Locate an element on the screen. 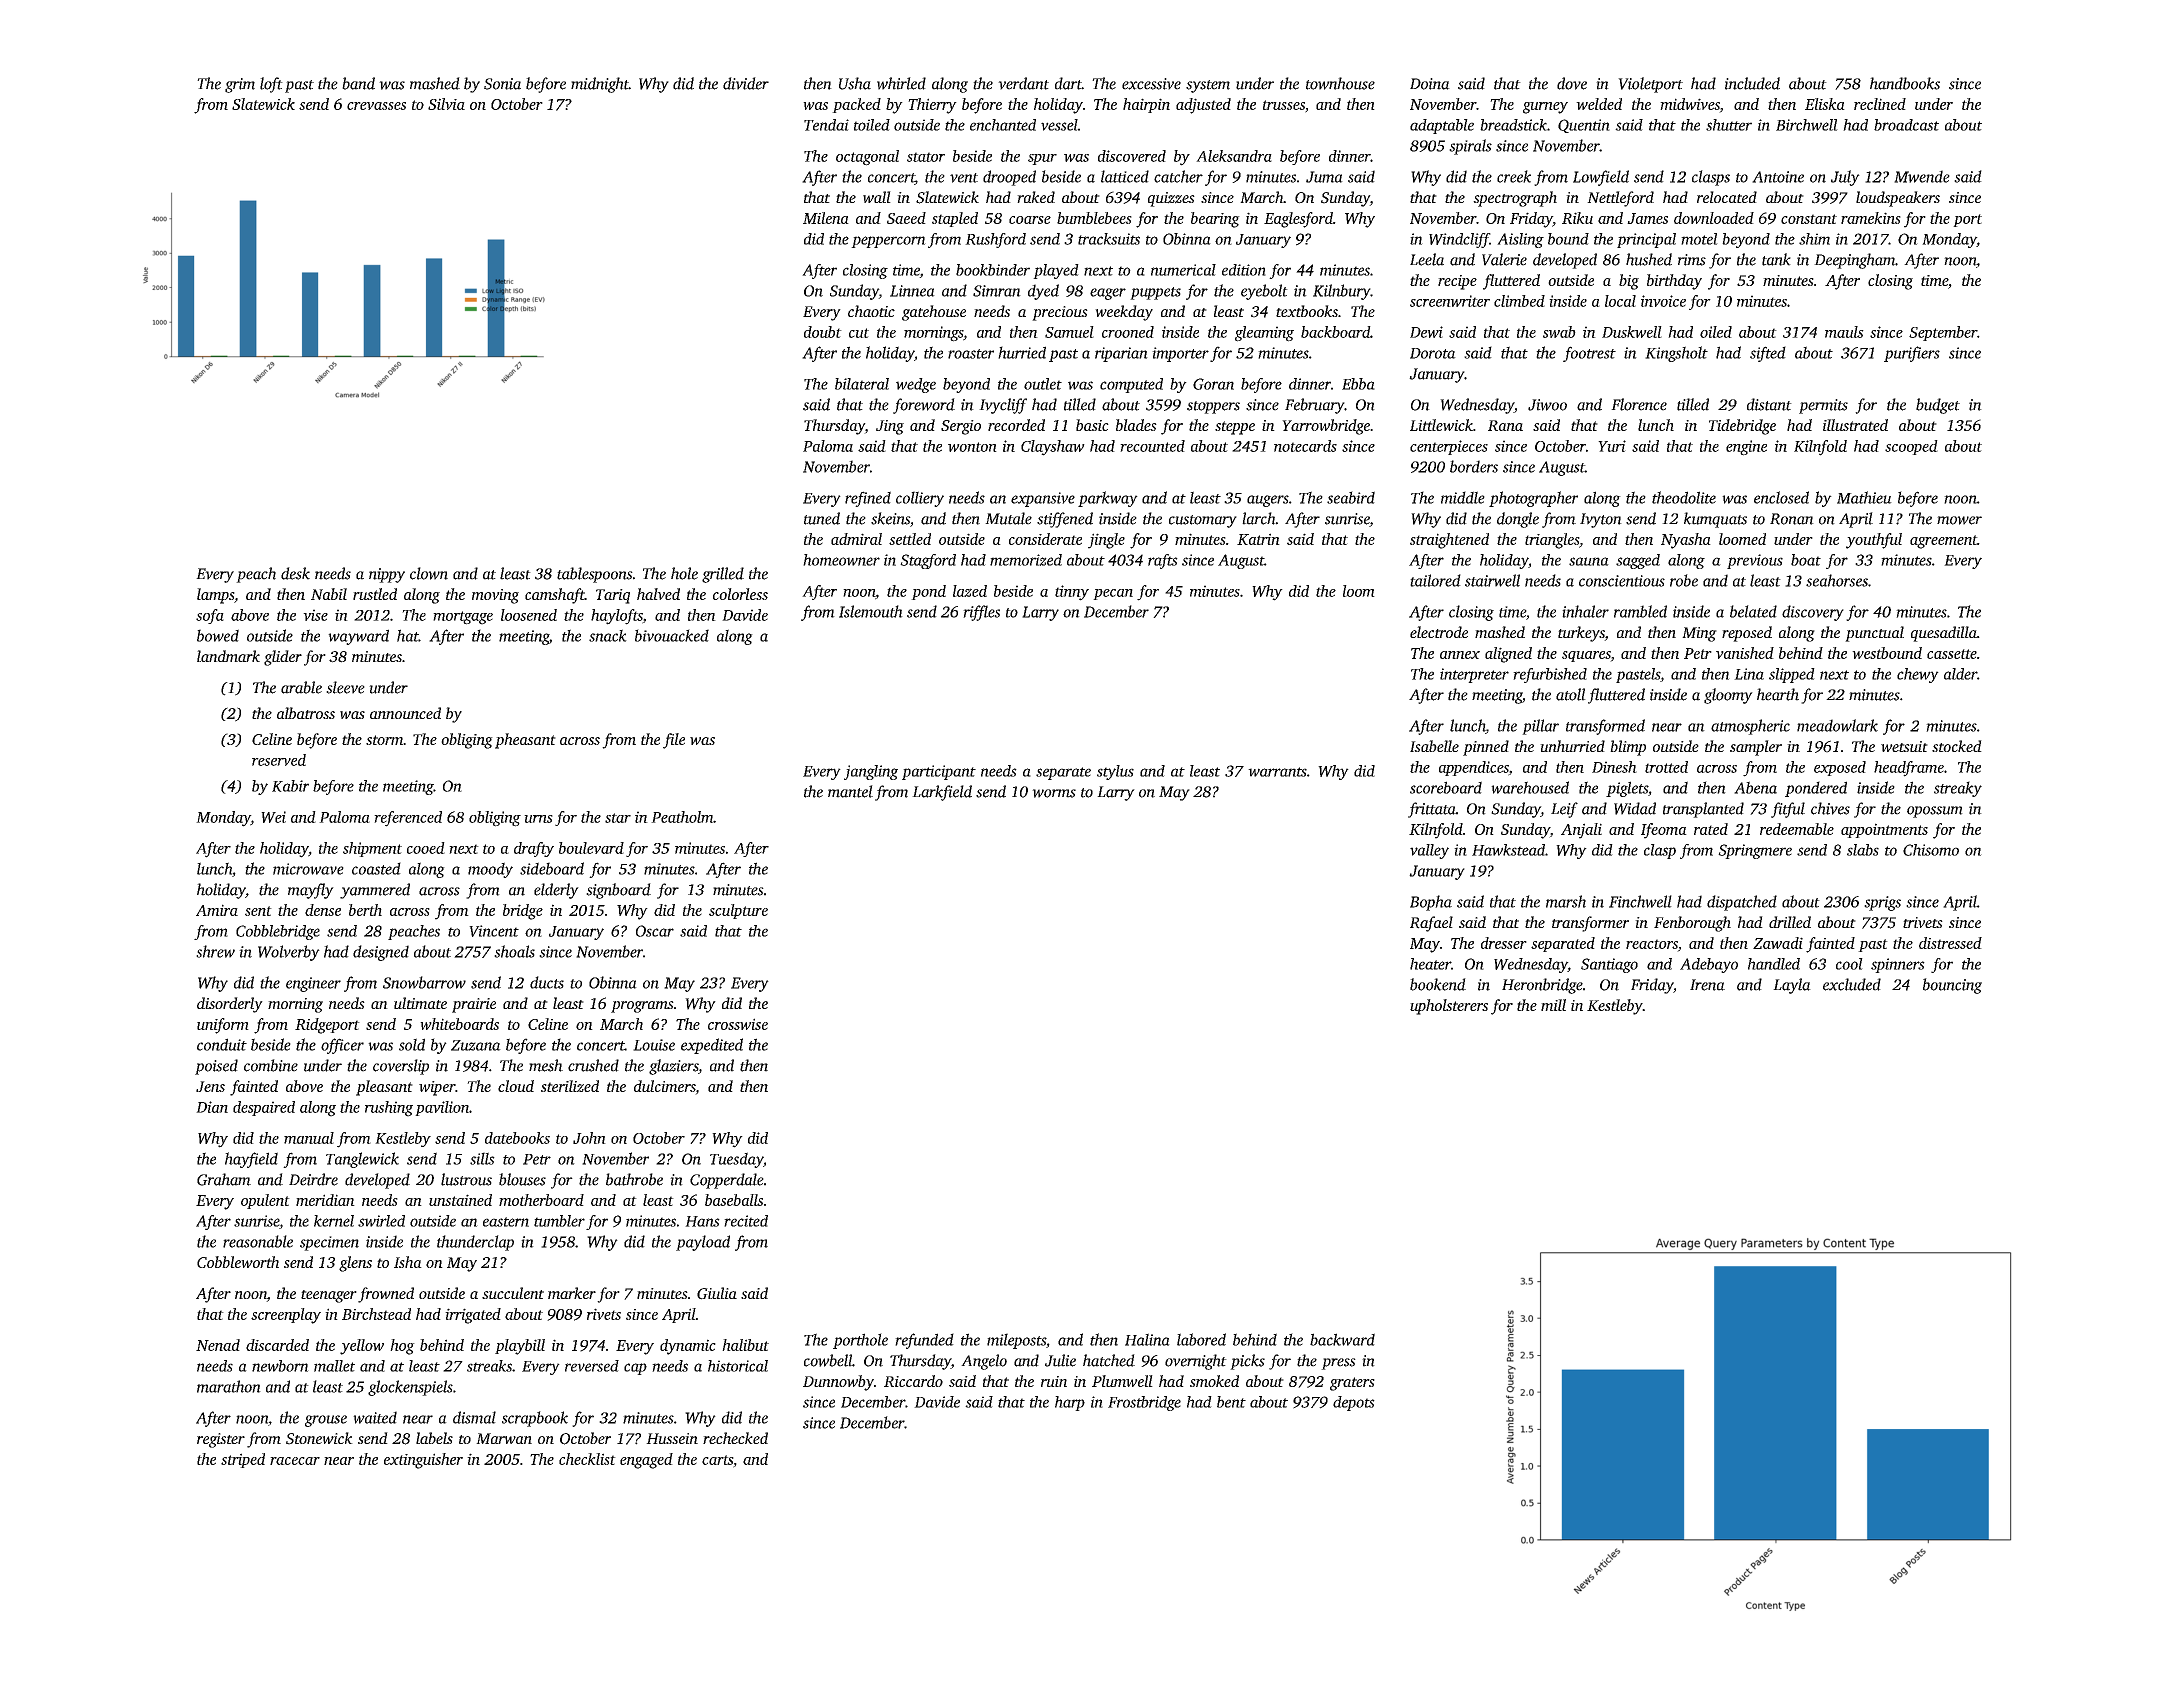 This screenshot has width=2178, height=1683. clown is located at coordinates (429, 573).
